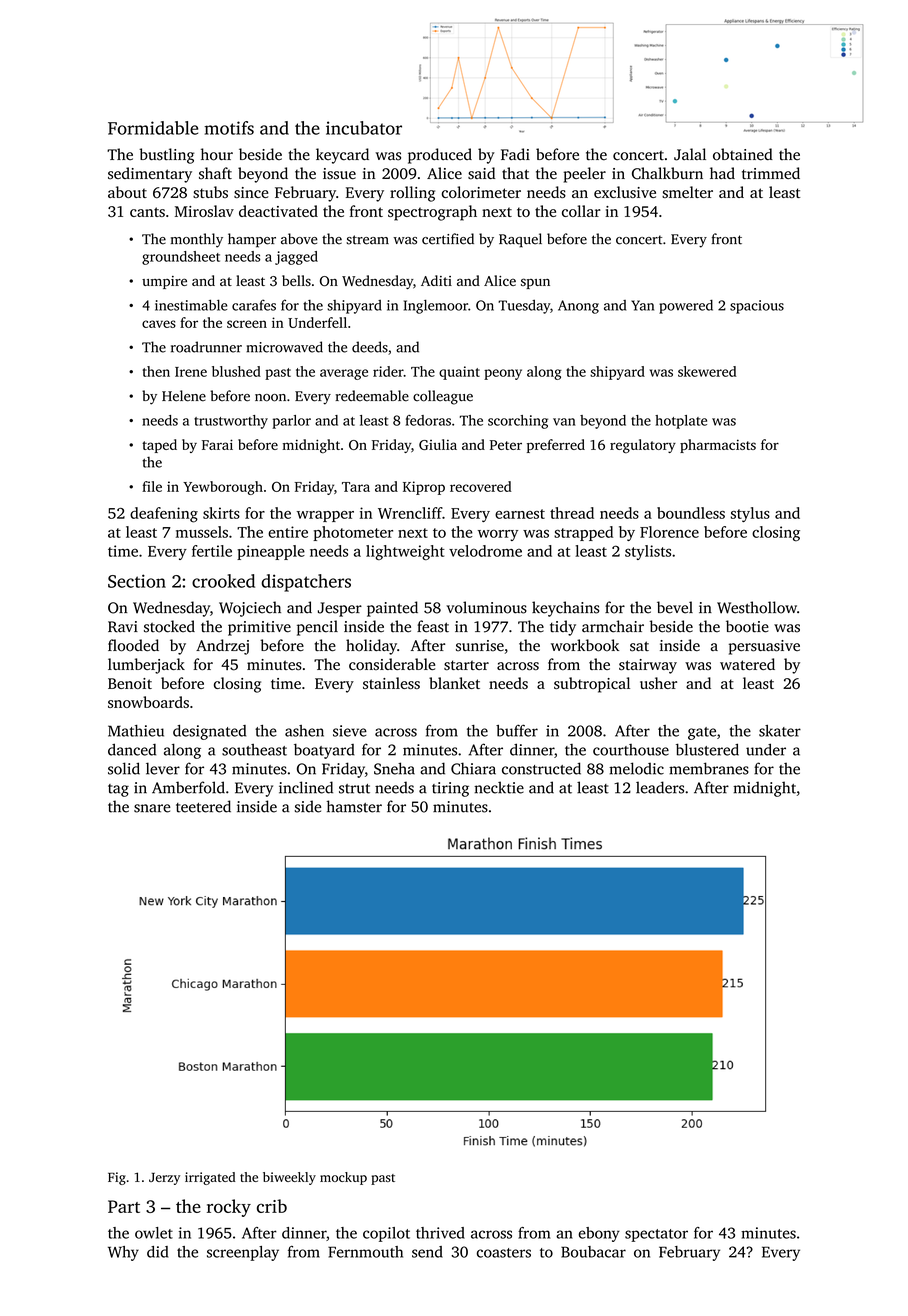 Image resolution: width=908 pixels, height=1316 pixels. I want to click on Part, so click(124, 1206).
